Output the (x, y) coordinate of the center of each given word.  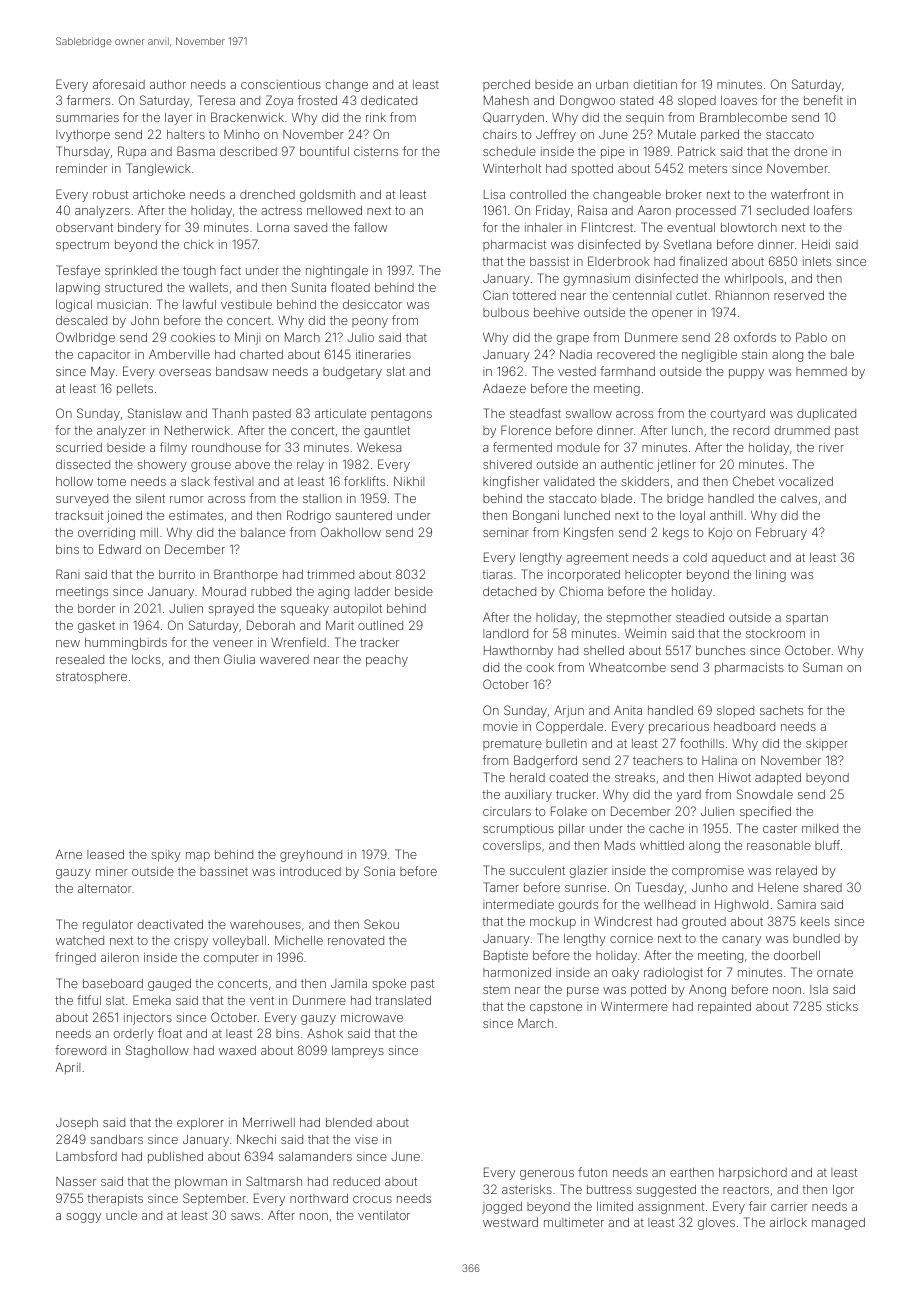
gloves (716, 1224)
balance (263, 532)
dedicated (389, 100)
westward (510, 1222)
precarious (679, 728)
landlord (505, 633)
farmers (88, 100)
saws (245, 1216)
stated (636, 100)
